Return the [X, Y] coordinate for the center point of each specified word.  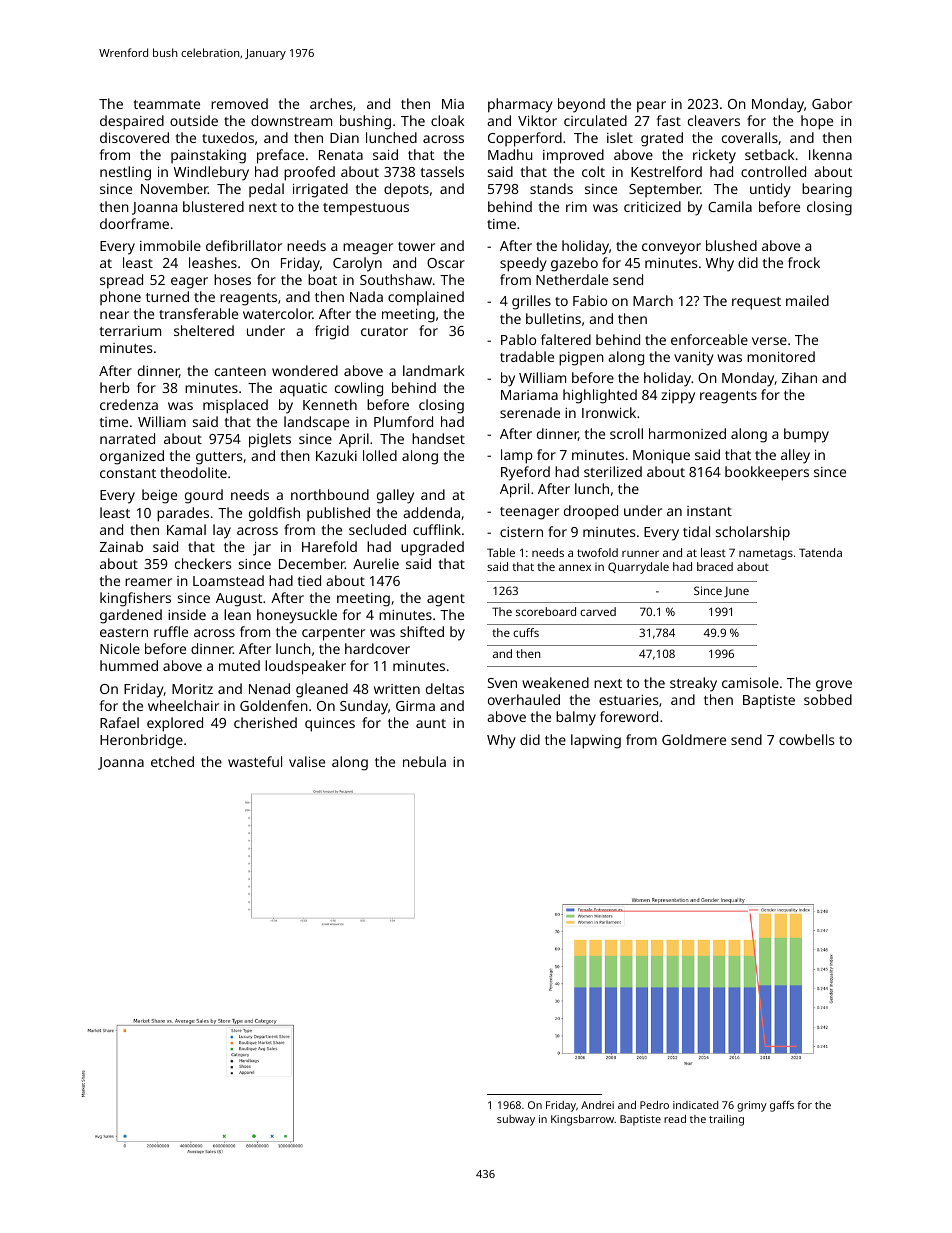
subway [516, 1120]
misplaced [235, 406]
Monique [661, 457]
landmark [433, 370]
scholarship [753, 533]
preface [280, 156]
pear [651, 107]
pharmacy [520, 105]
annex [575, 567]
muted [239, 665]
